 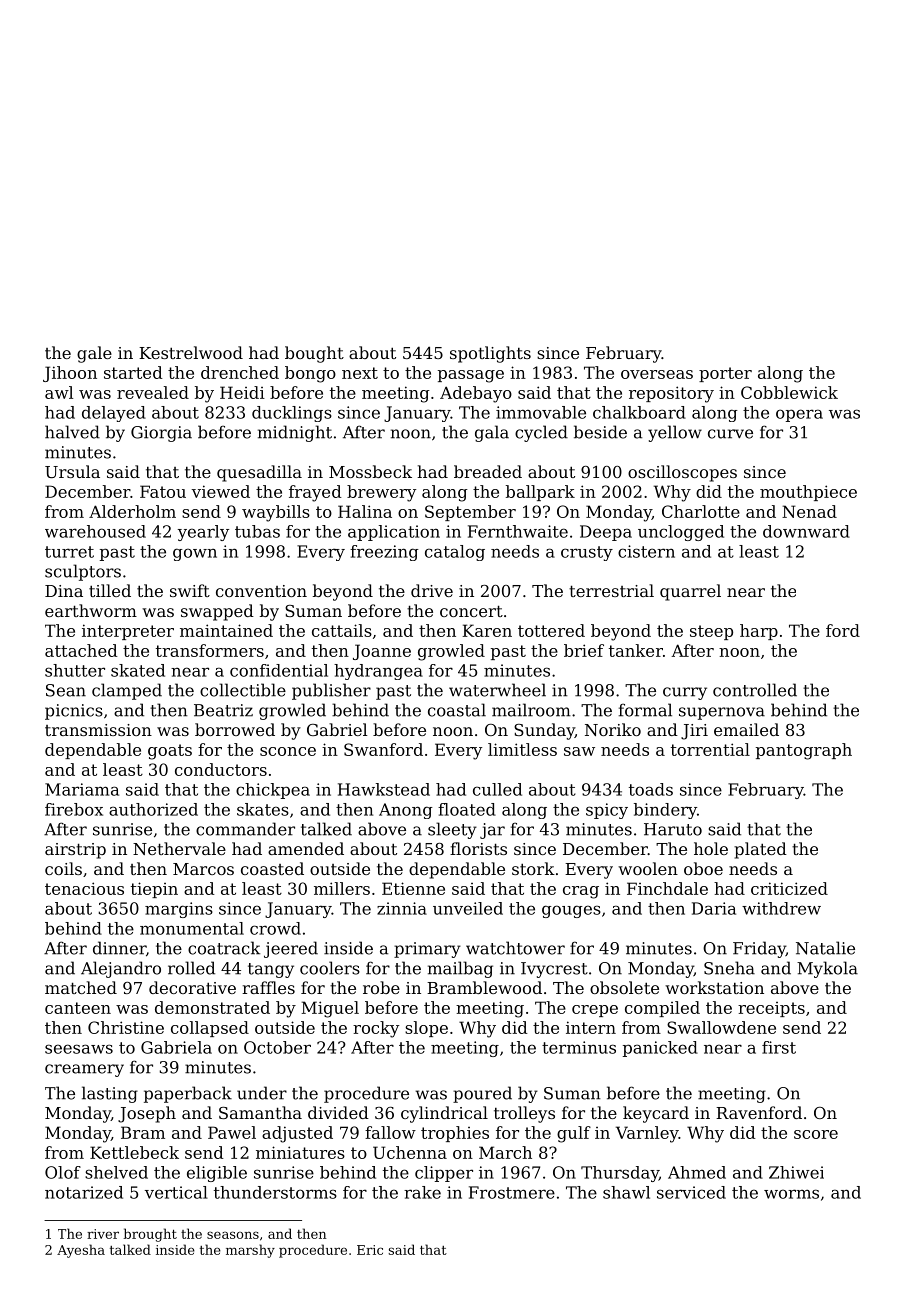 I want to click on Frostmere, so click(x=512, y=1192).
